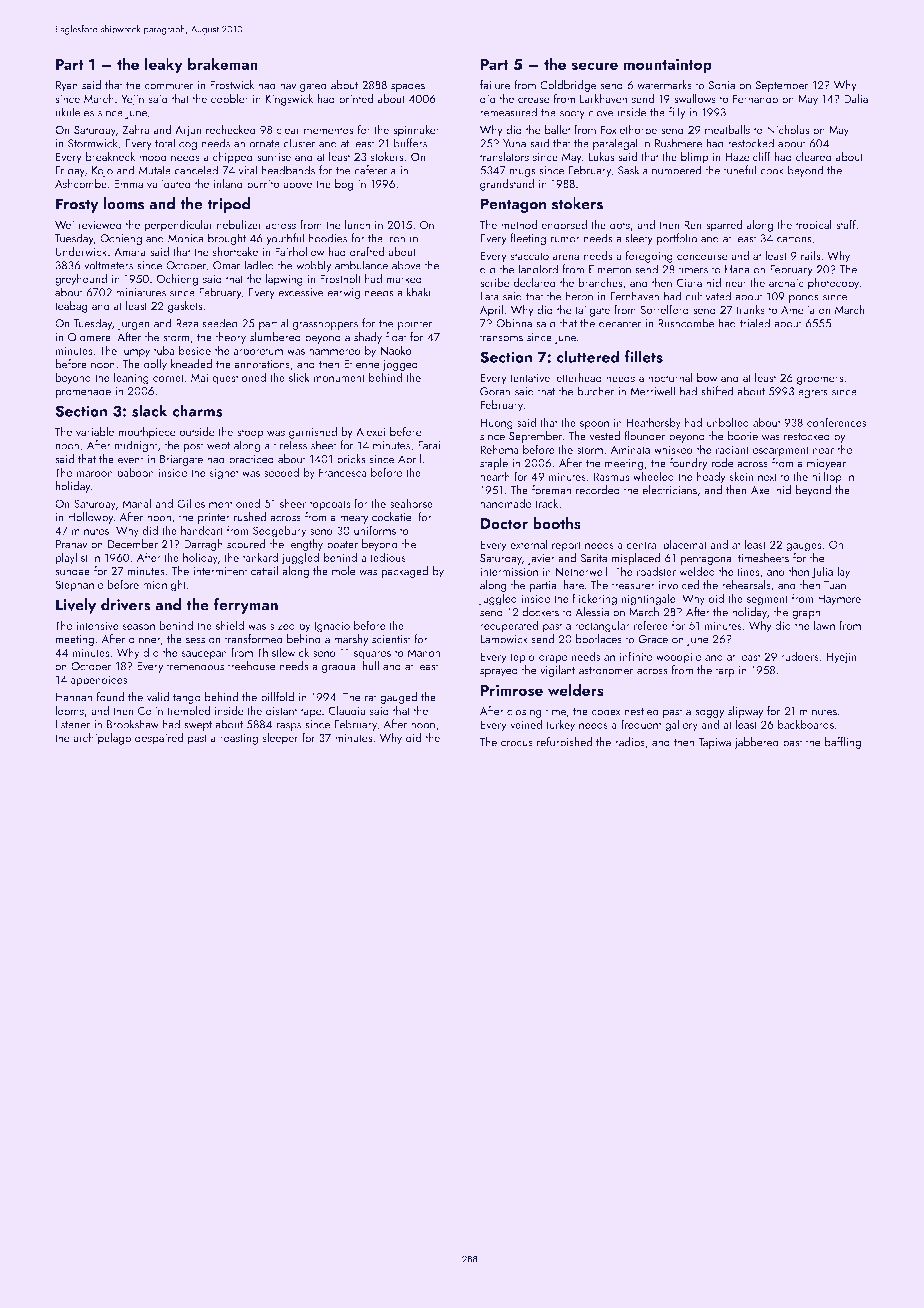 The height and width of the screenshot is (1308, 924). Describe the element at coordinates (668, 66) in the screenshot. I see `mountaintop` at that location.
